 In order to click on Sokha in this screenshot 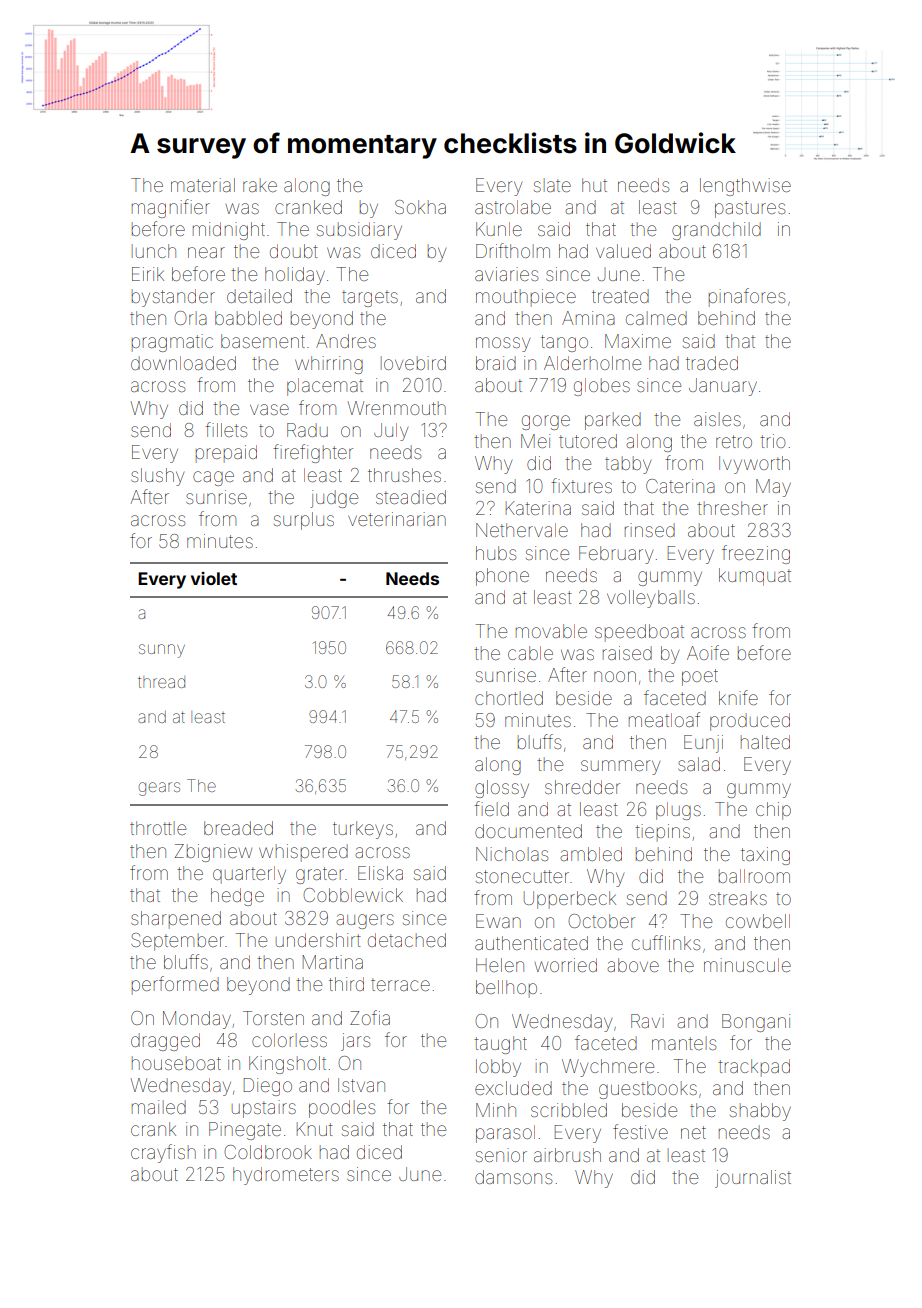, I will do `click(420, 207)`.
